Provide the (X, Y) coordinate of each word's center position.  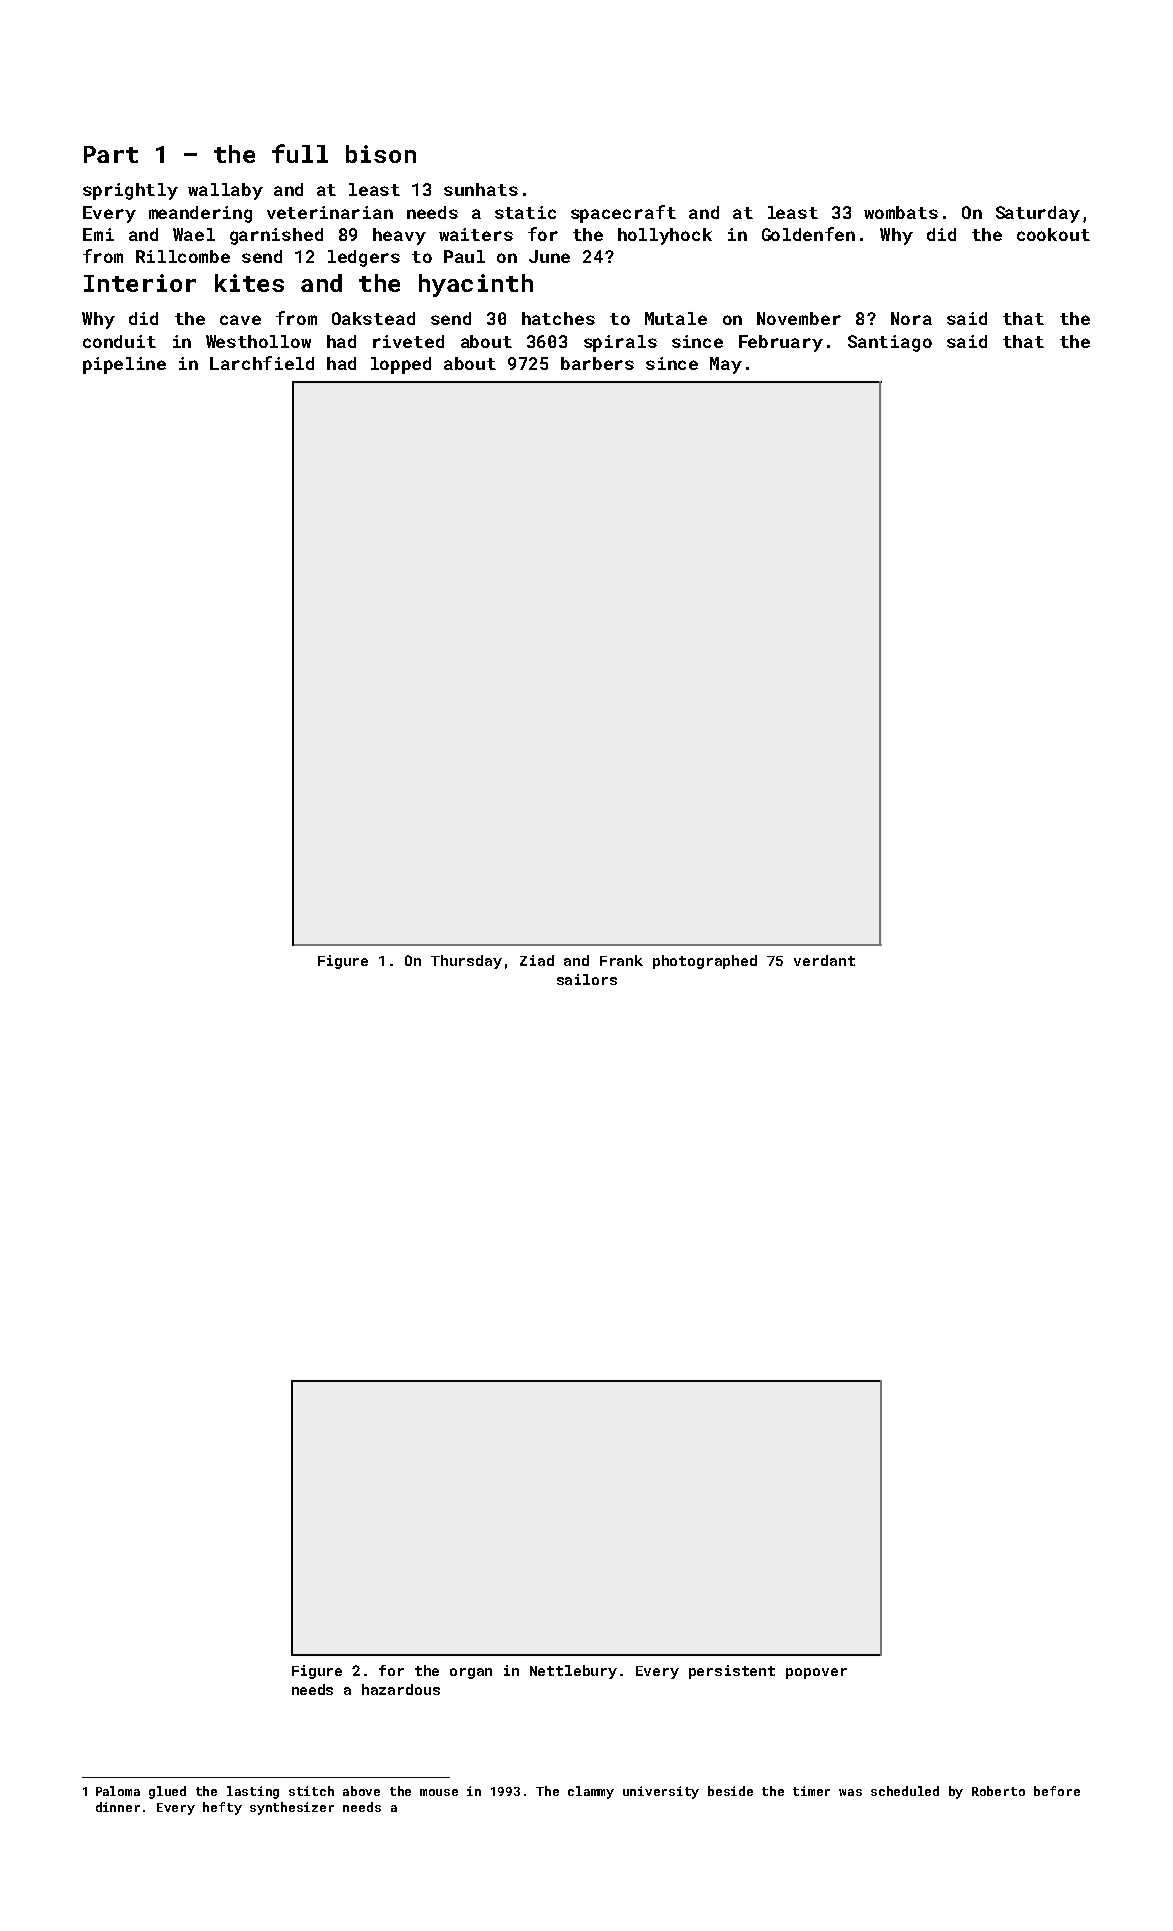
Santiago (890, 343)
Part (111, 154)
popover (816, 1673)
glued (167, 1792)
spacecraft (623, 214)
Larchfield (262, 363)
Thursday (466, 962)
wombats (901, 212)
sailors (587, 979)
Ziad (537, 960)
